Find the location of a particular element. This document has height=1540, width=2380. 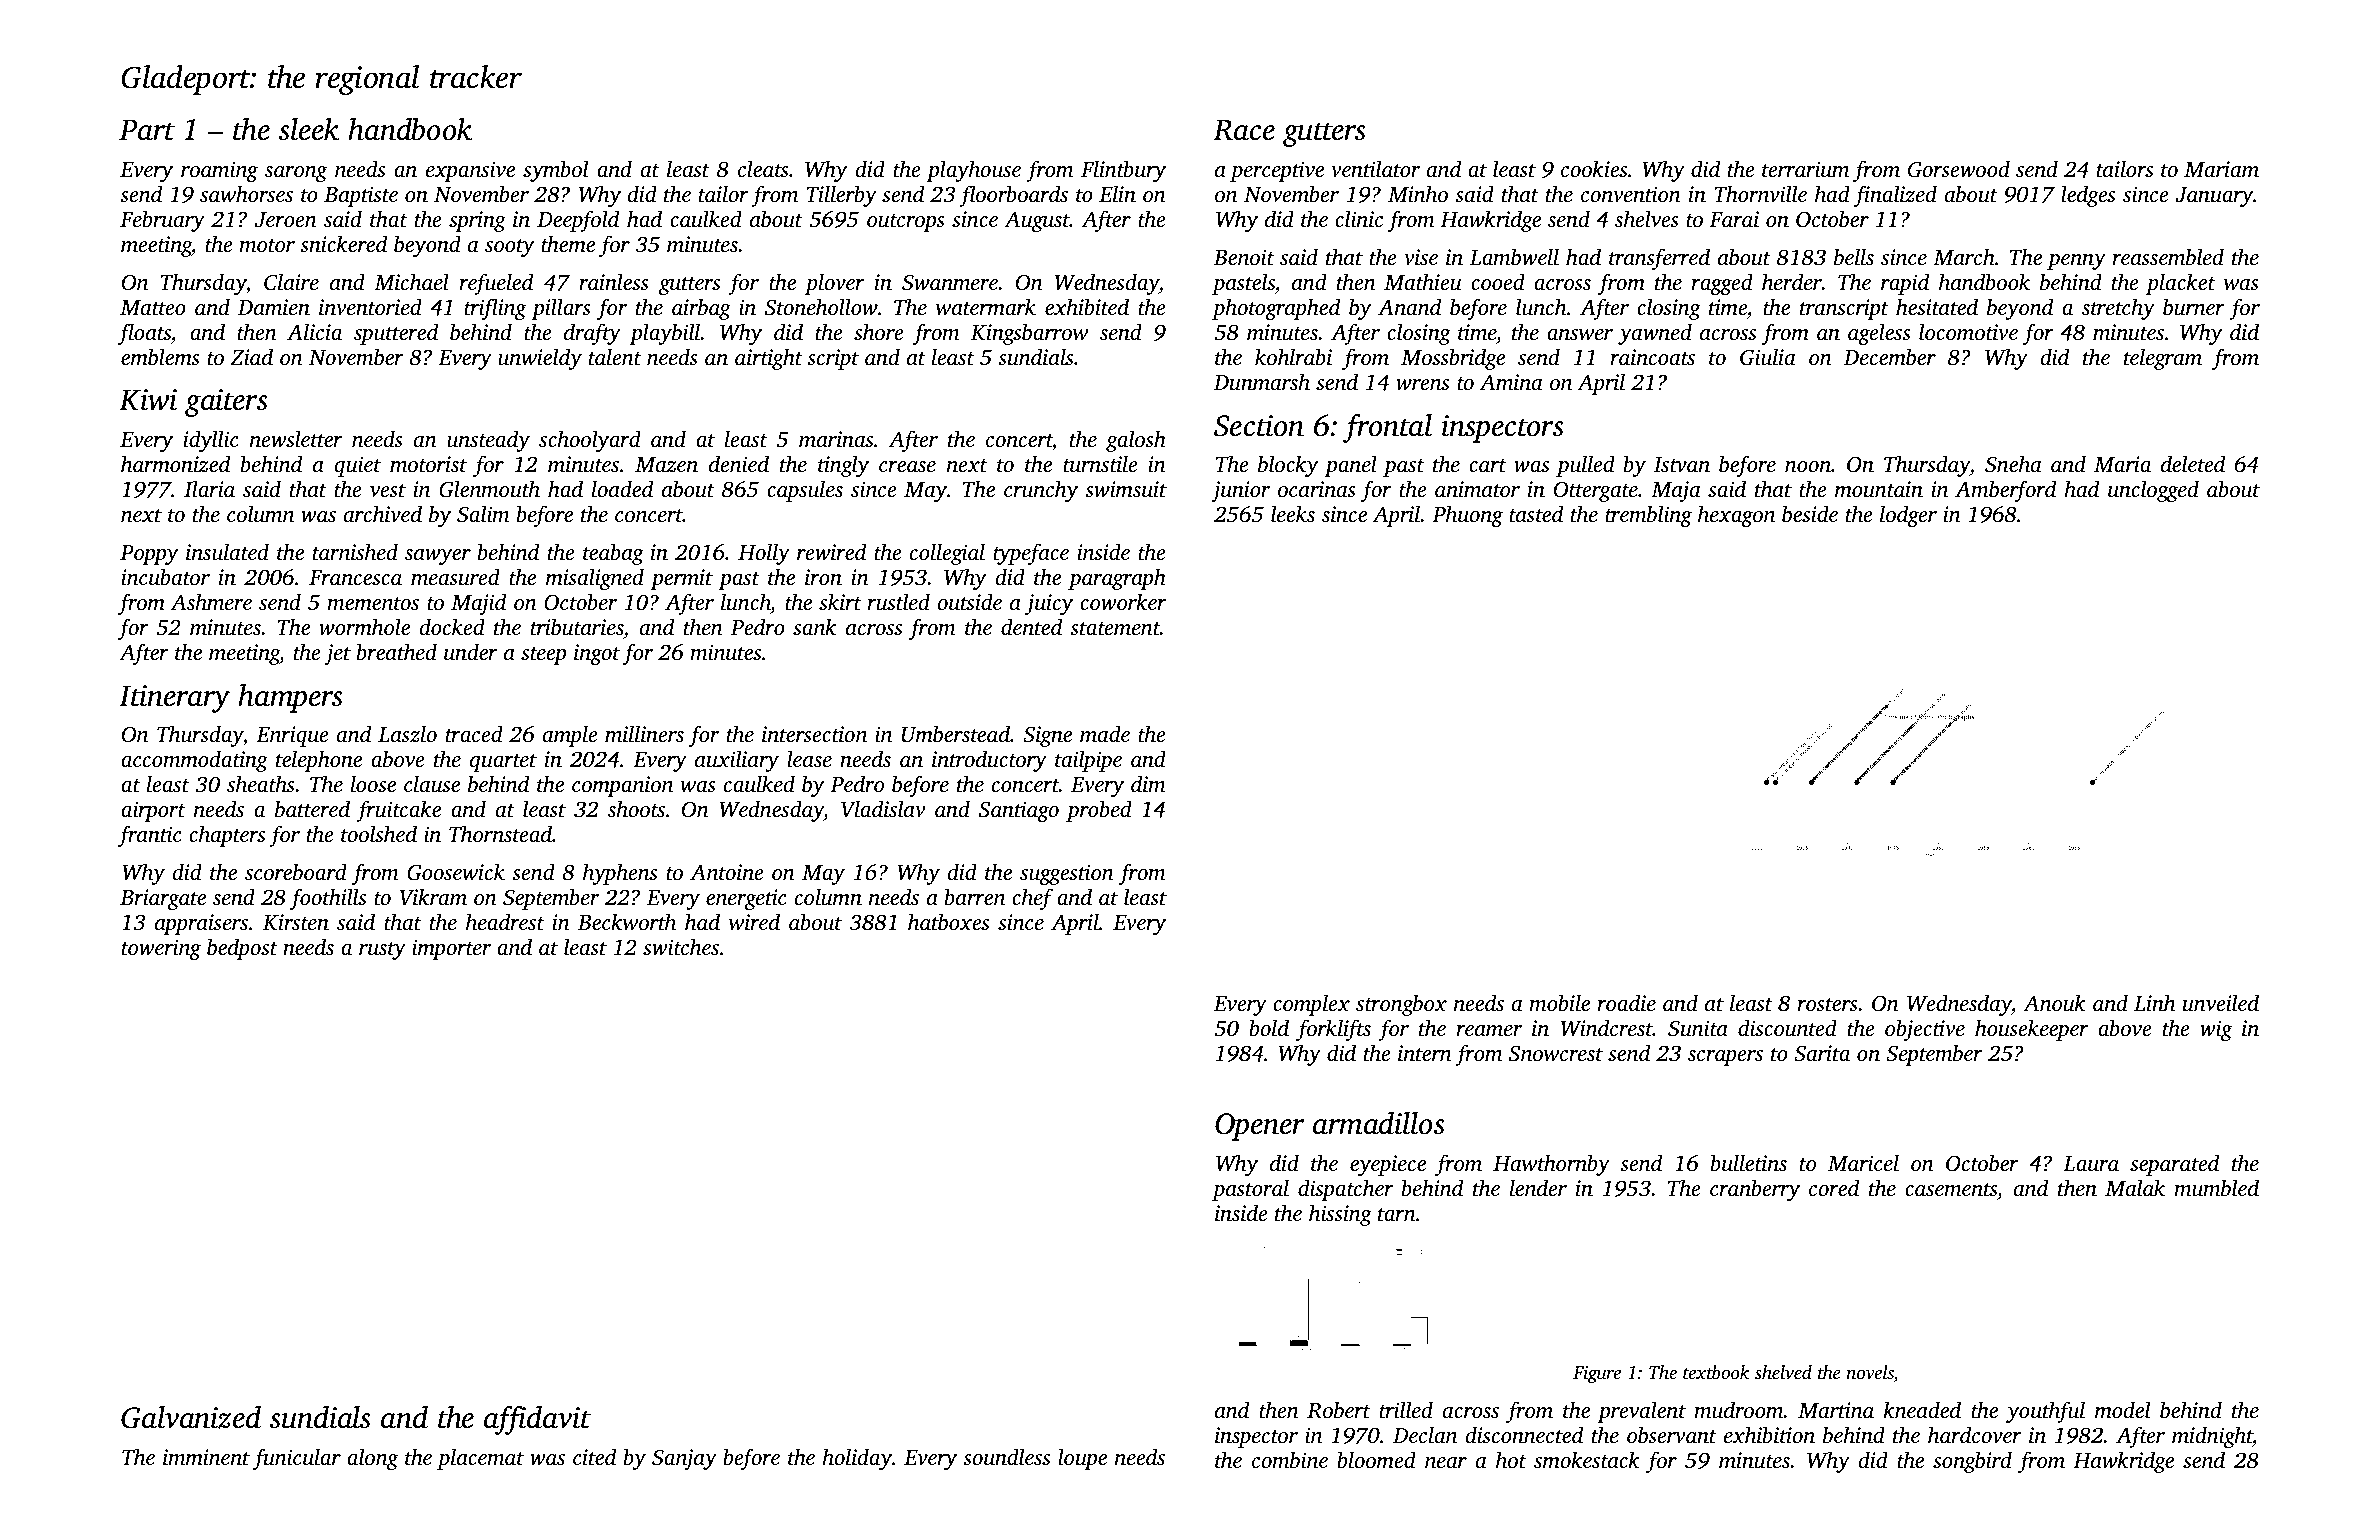

mobile is located at coordinates (1559, 1002).
